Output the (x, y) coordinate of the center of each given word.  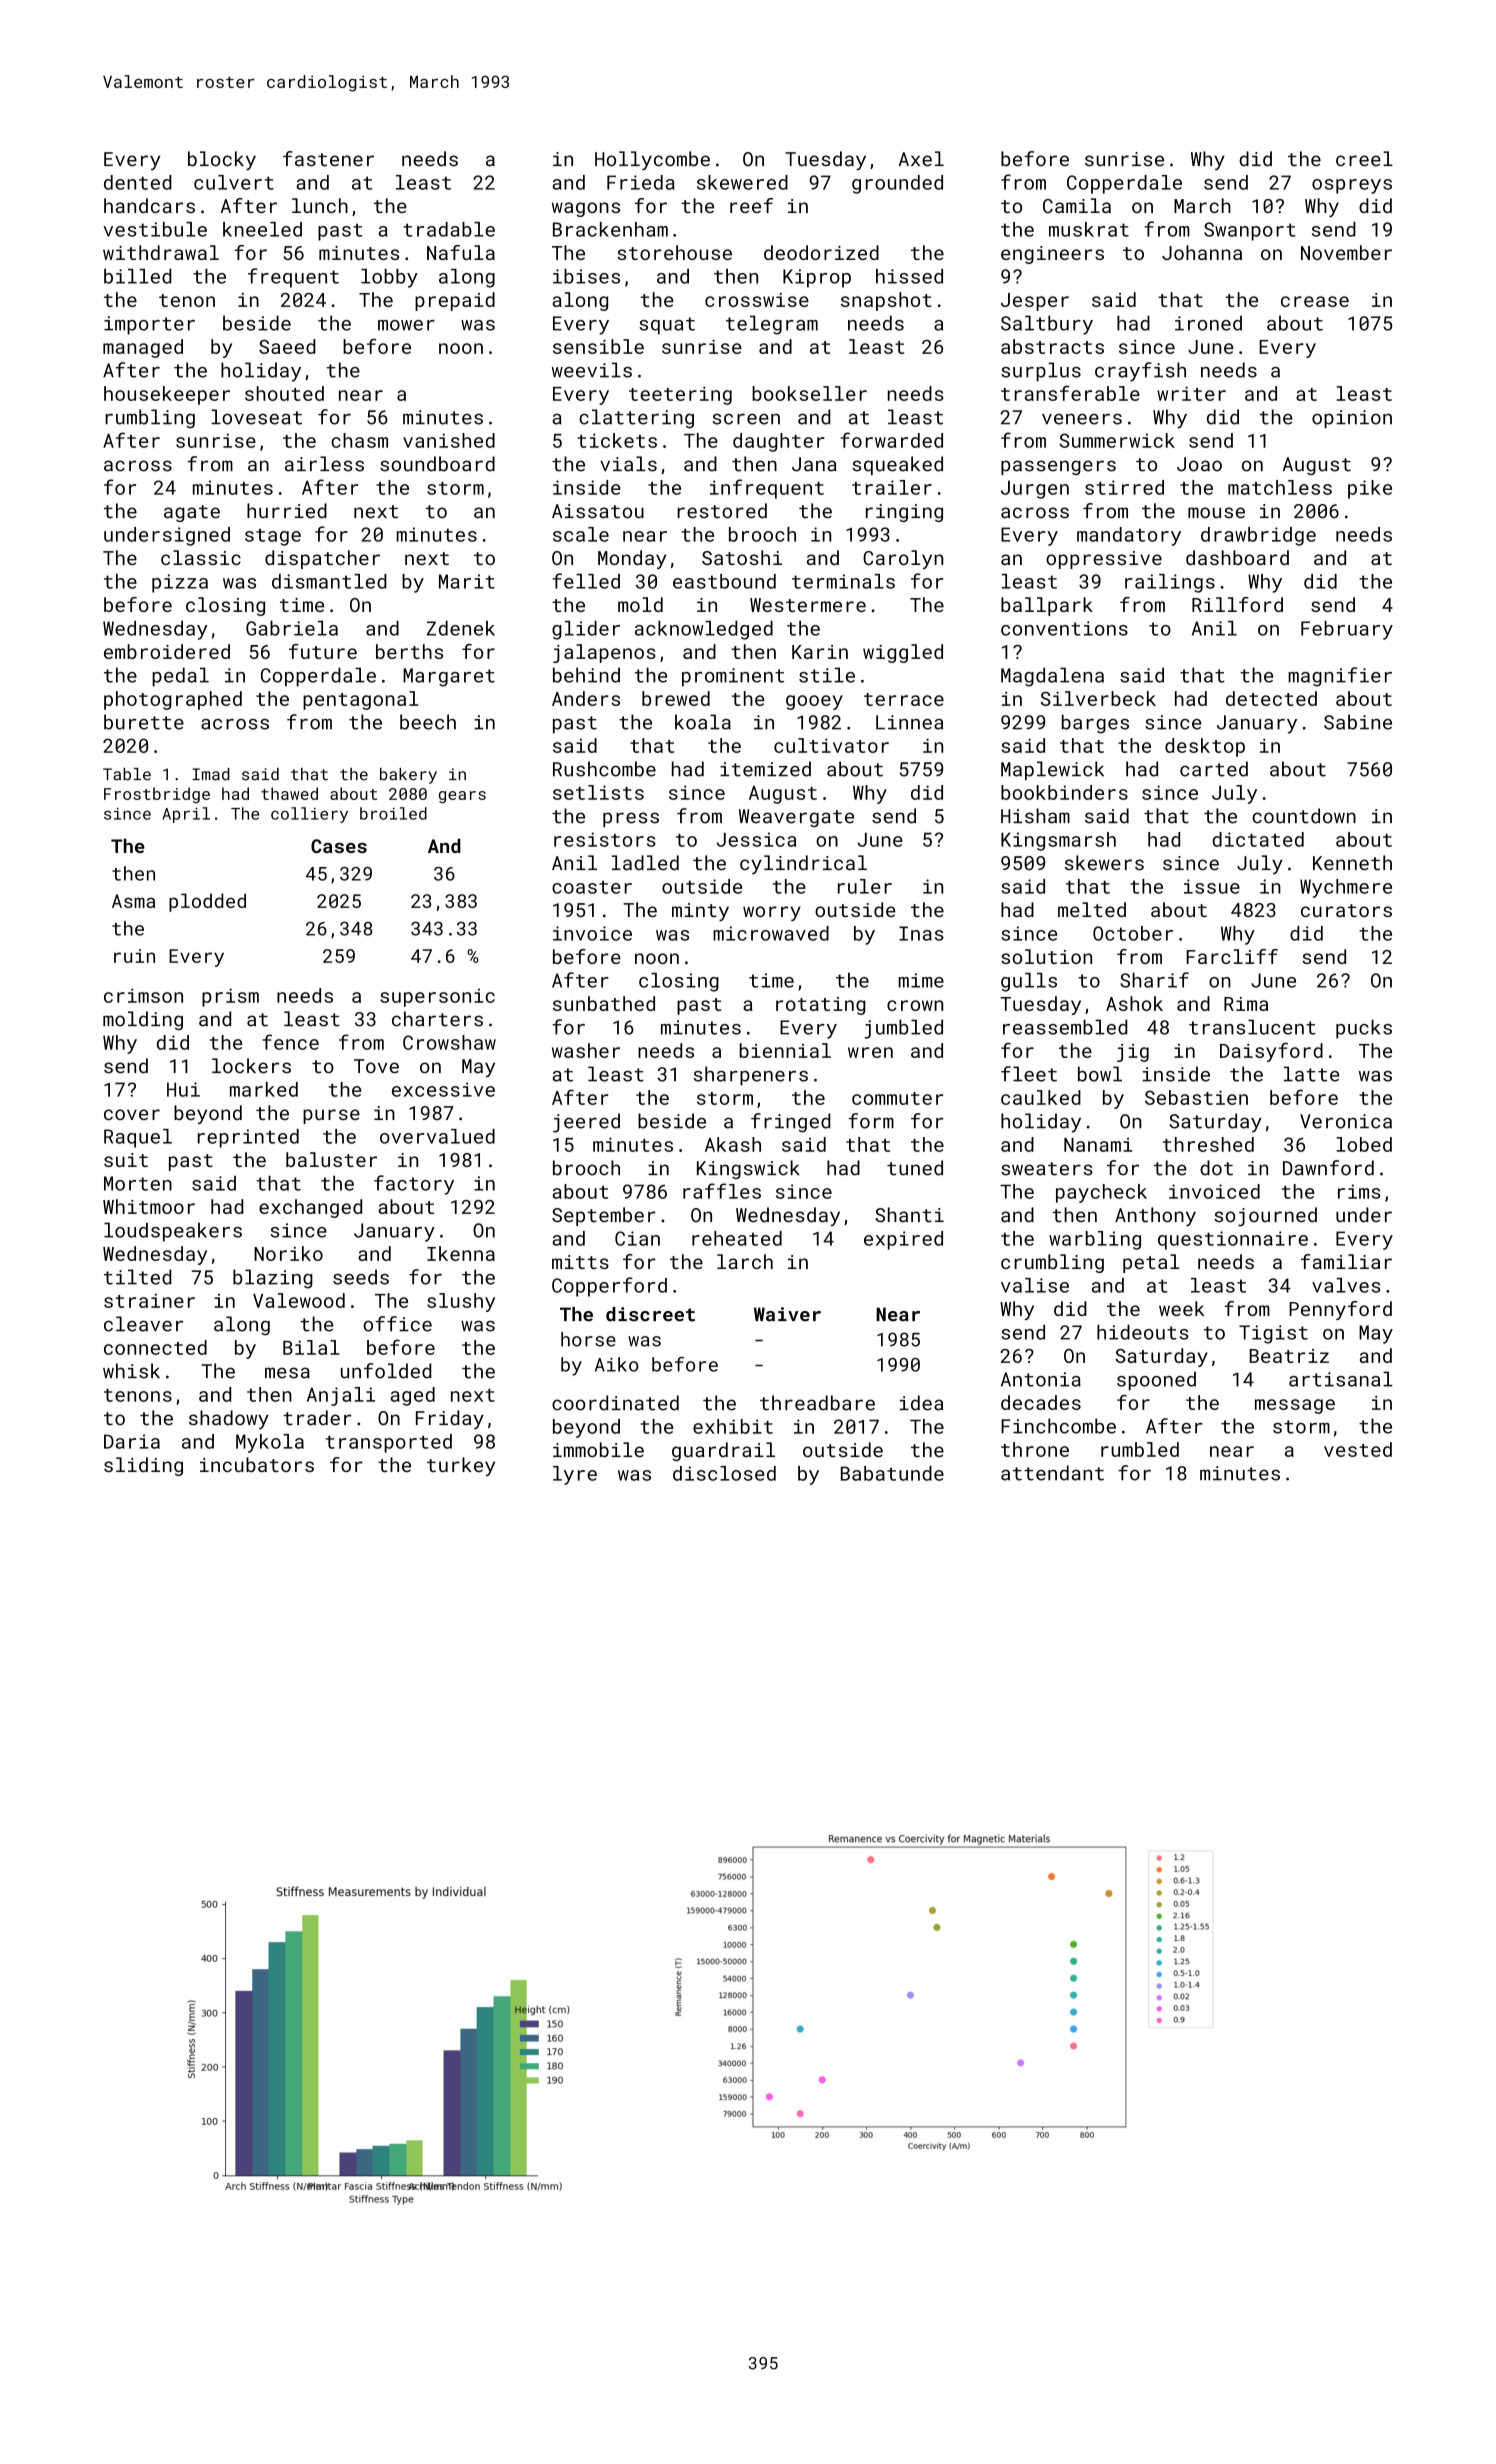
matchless (1280, 487)
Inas (921, 933)
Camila (1077, 205)
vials (628, 464)
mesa (287, 1373)
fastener (328, 159)
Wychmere (1346, 888)
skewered (742, 182)
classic (201, 557)
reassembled (1065, 1027)
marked (264, 1089)
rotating (821, 1006)
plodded (207, 902)
